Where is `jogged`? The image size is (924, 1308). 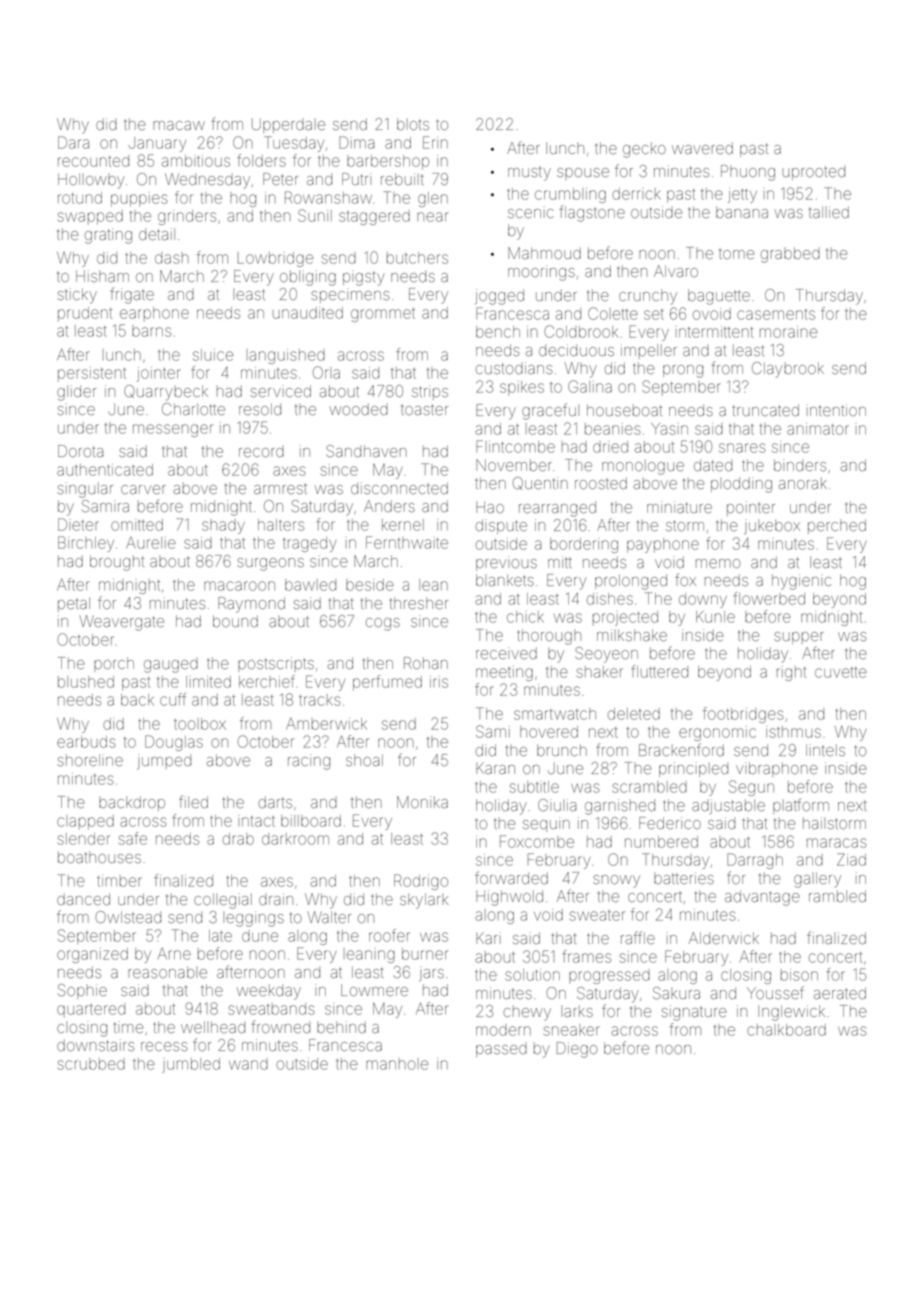
jogged is located at coordinates (499, 297).
